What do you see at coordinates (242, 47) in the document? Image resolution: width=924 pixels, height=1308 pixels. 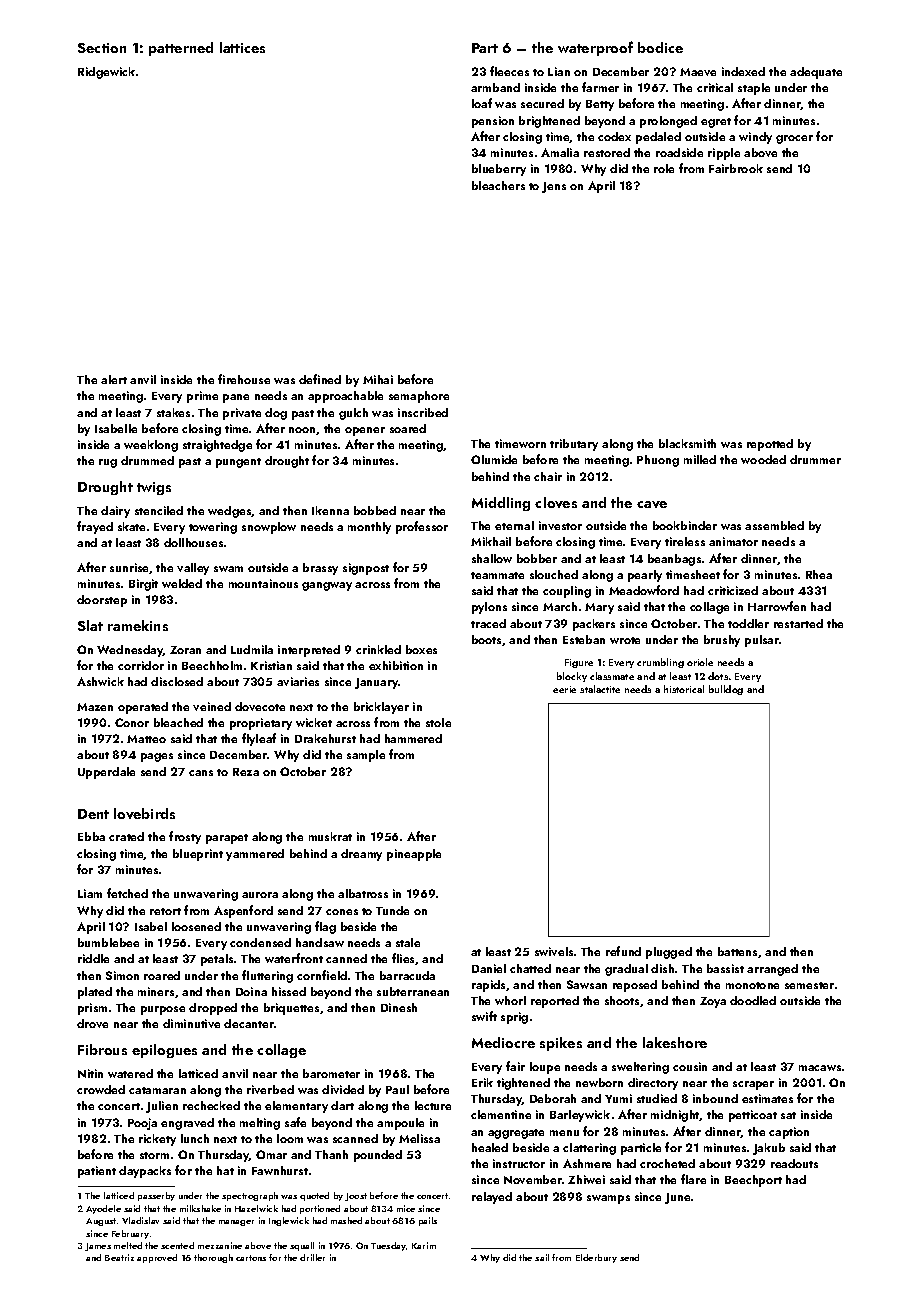 I see `lattices` at bounding box center [242, 47].
